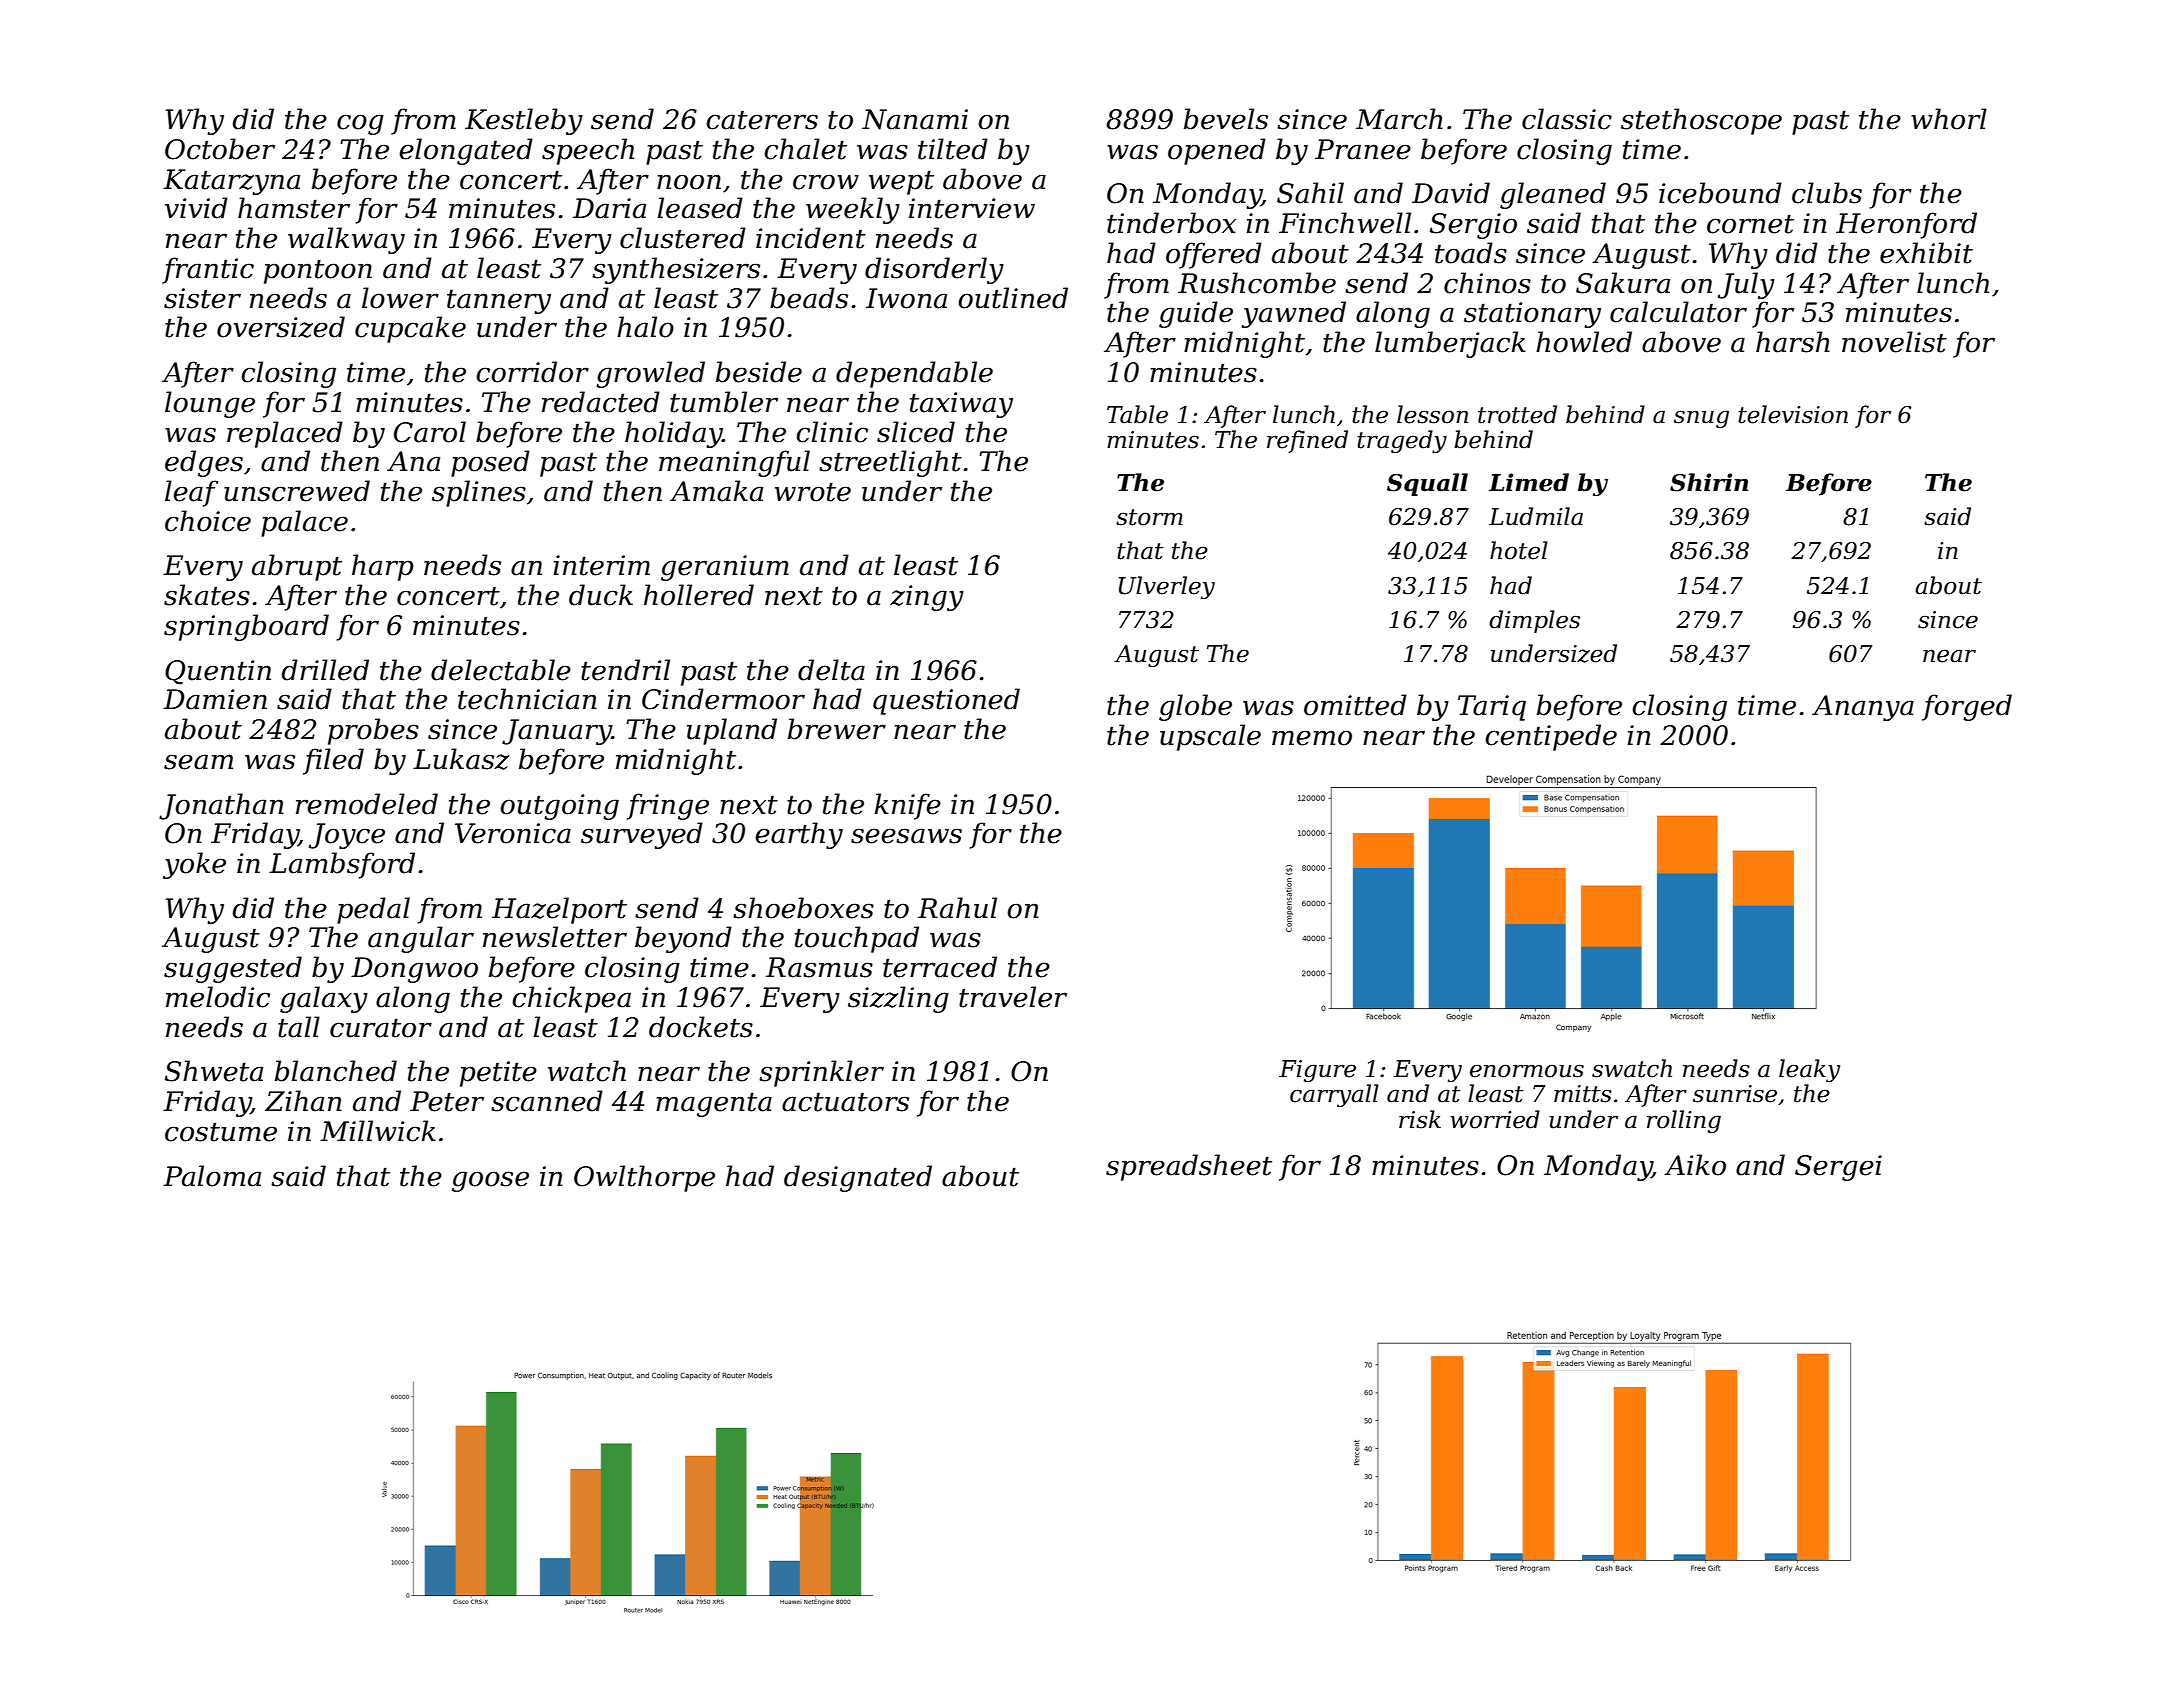 This screenshot has height=1683, width=2178. What do you see at coordinates (571, 999) in the screenshot?
I see `chickpea` at bounding box center [571, 999].
